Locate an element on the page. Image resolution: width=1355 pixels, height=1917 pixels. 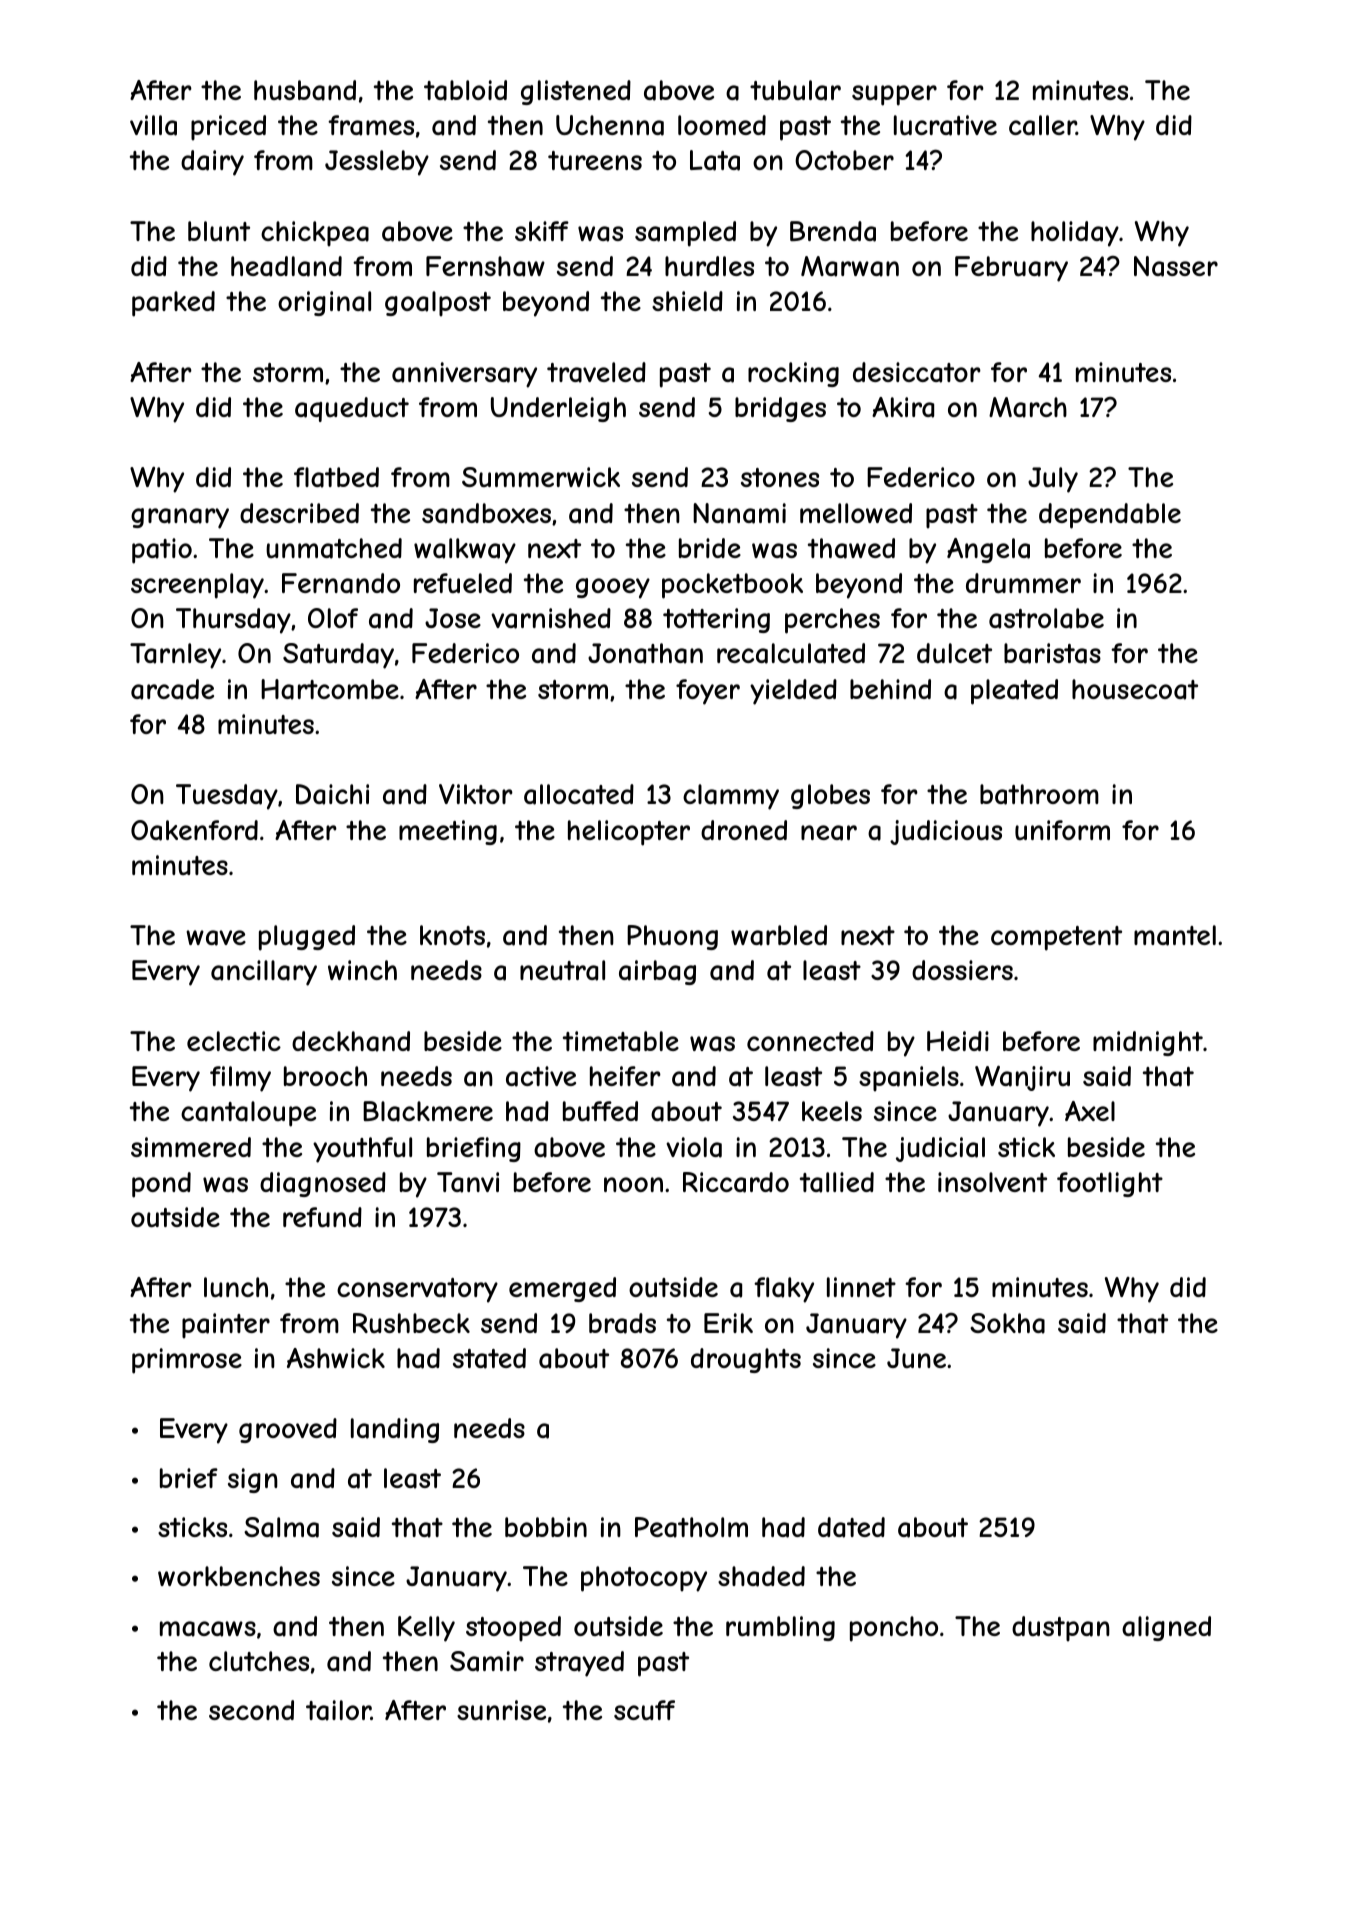
youthful is located at coordinates (362, 1150).
